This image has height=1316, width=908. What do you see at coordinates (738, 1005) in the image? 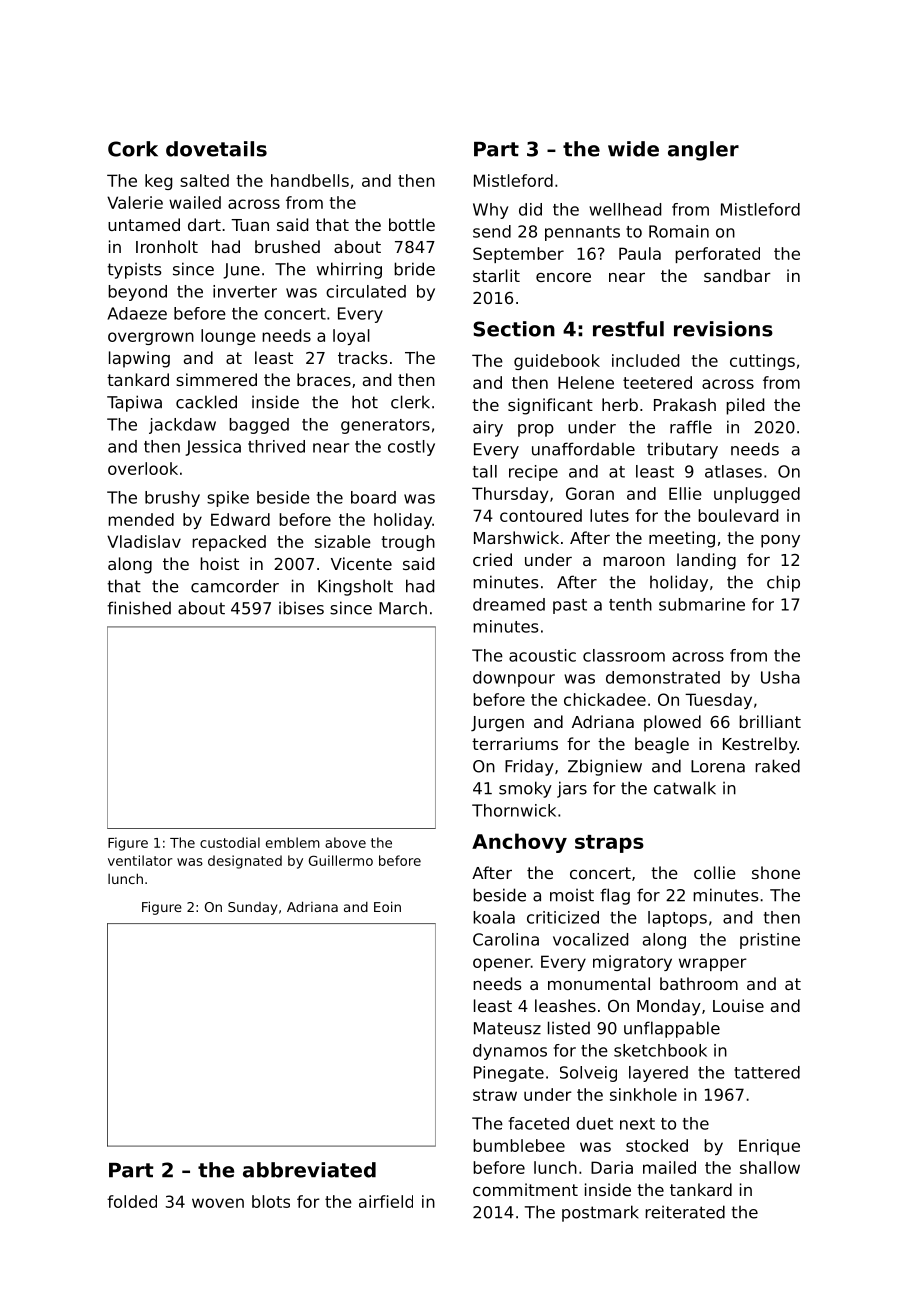
I see `Louise` at bounding box center [738, 1005].
